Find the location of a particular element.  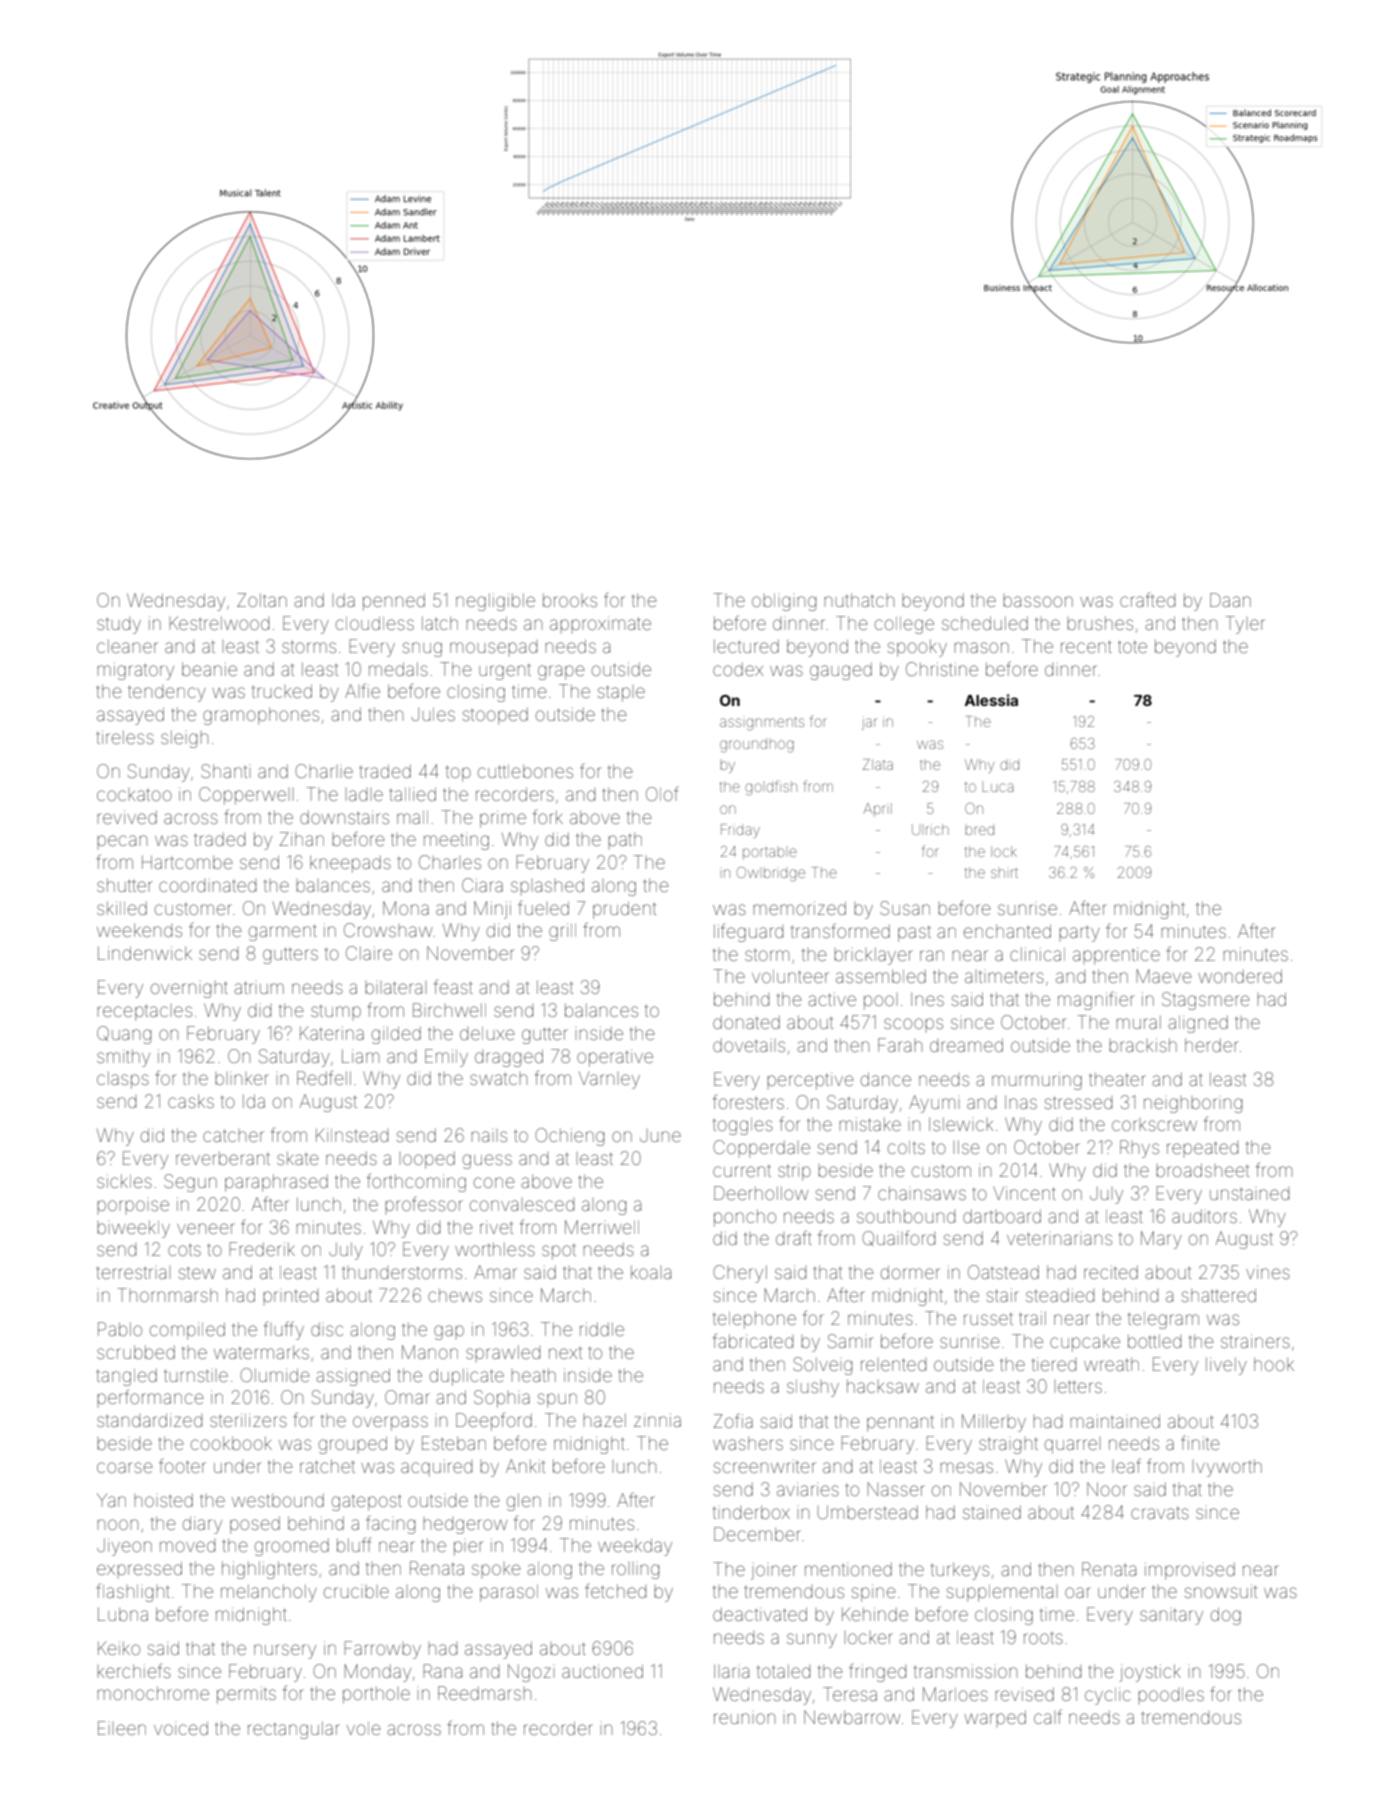

Alessia is located at coordinates (991, 700).
